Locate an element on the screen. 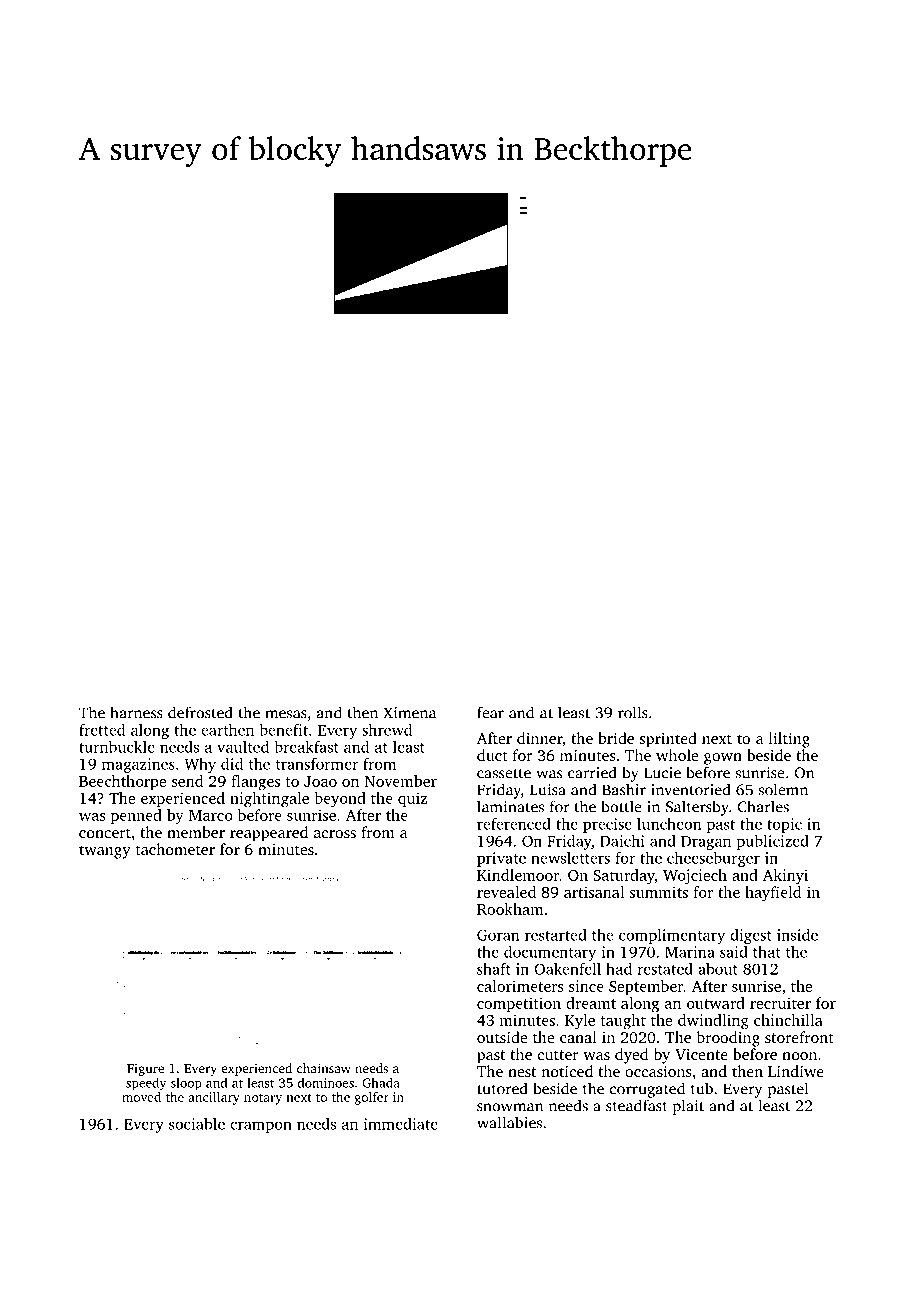 The image size is (924, 1311). harness is located at coordinates (136, 712).
